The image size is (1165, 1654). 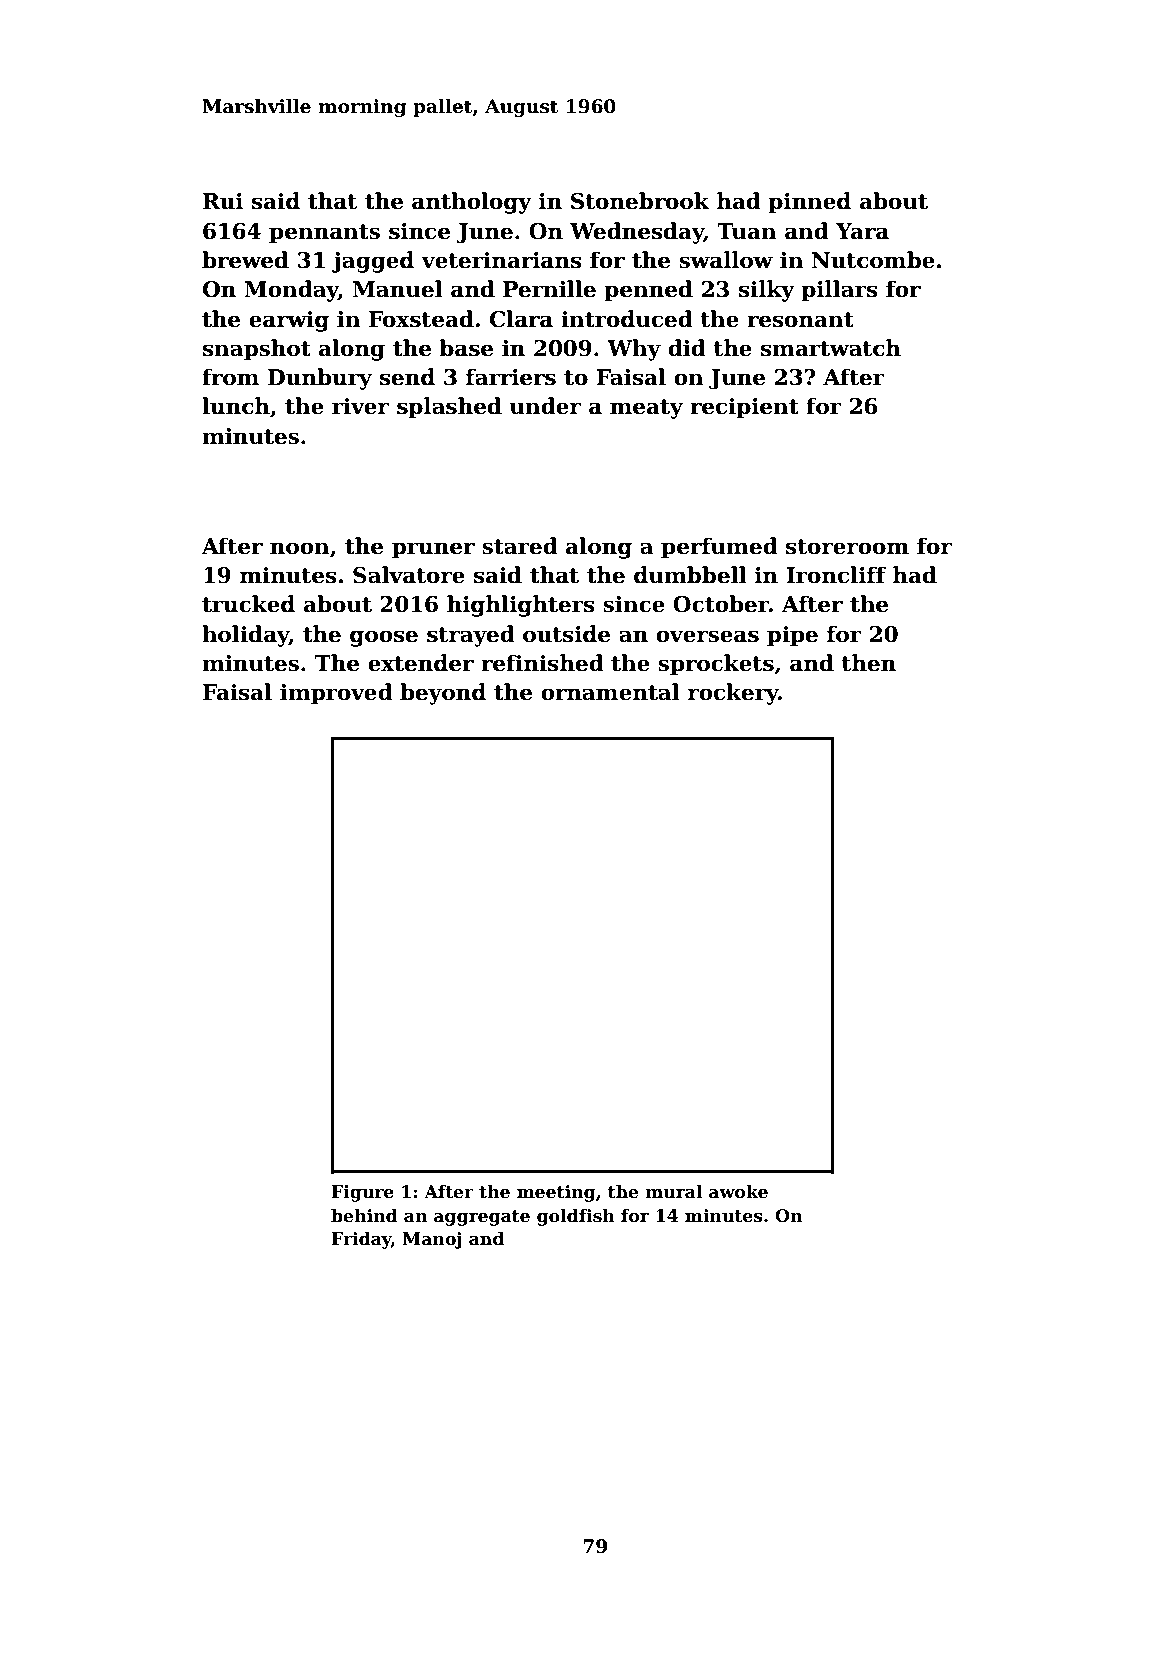 What do you see at coordinates (869, 663) in the image?
I see `then` at bounding box center [869, 663].
